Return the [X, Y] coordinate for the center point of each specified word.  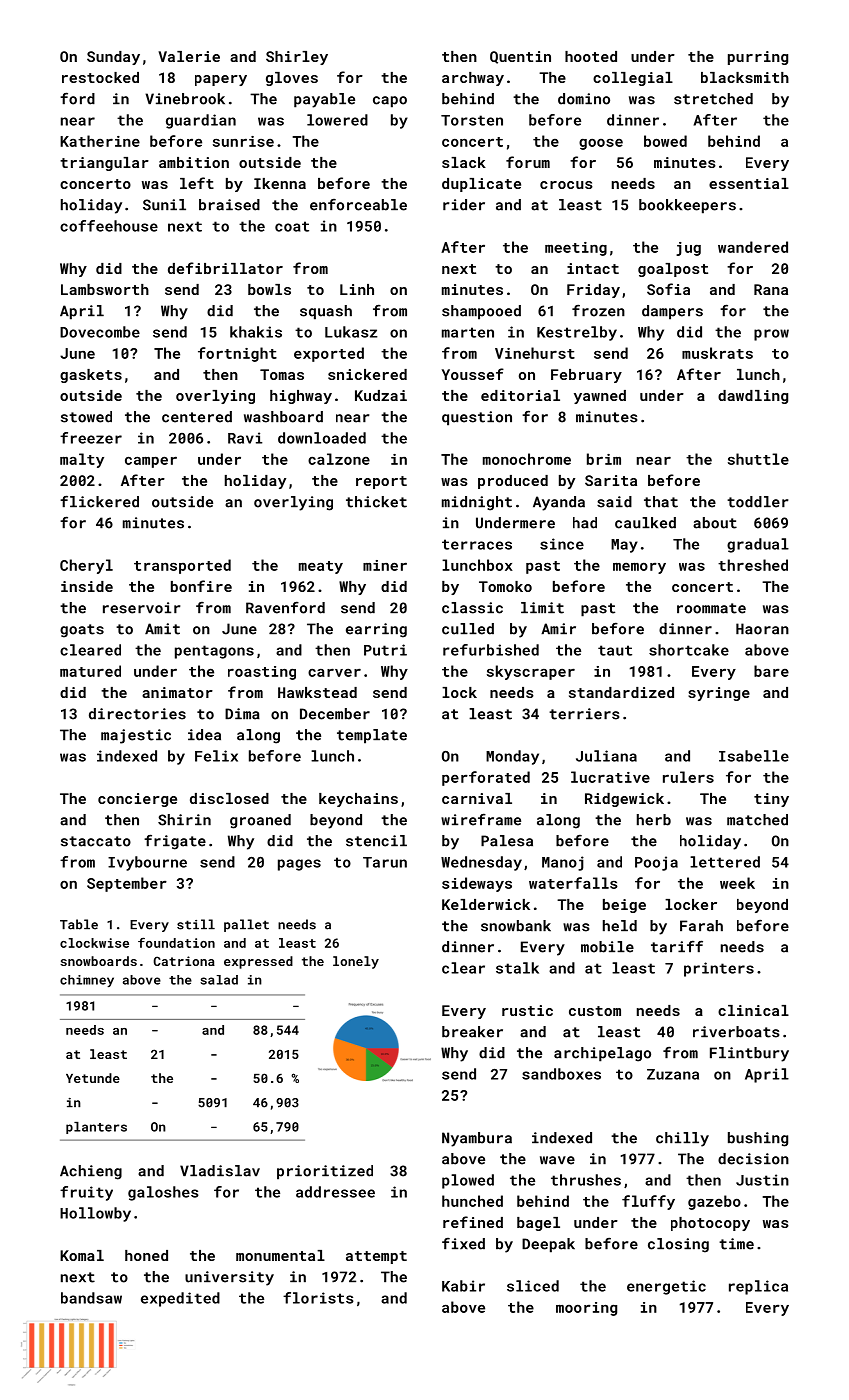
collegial [633, 79]
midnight [477, 503]
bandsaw [91, 1298]
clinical [753, 1010]
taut [615, 650]
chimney [87, 981]
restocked [100, 77]
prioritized [325, 1172]
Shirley [297, 58]
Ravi [245, 438]
